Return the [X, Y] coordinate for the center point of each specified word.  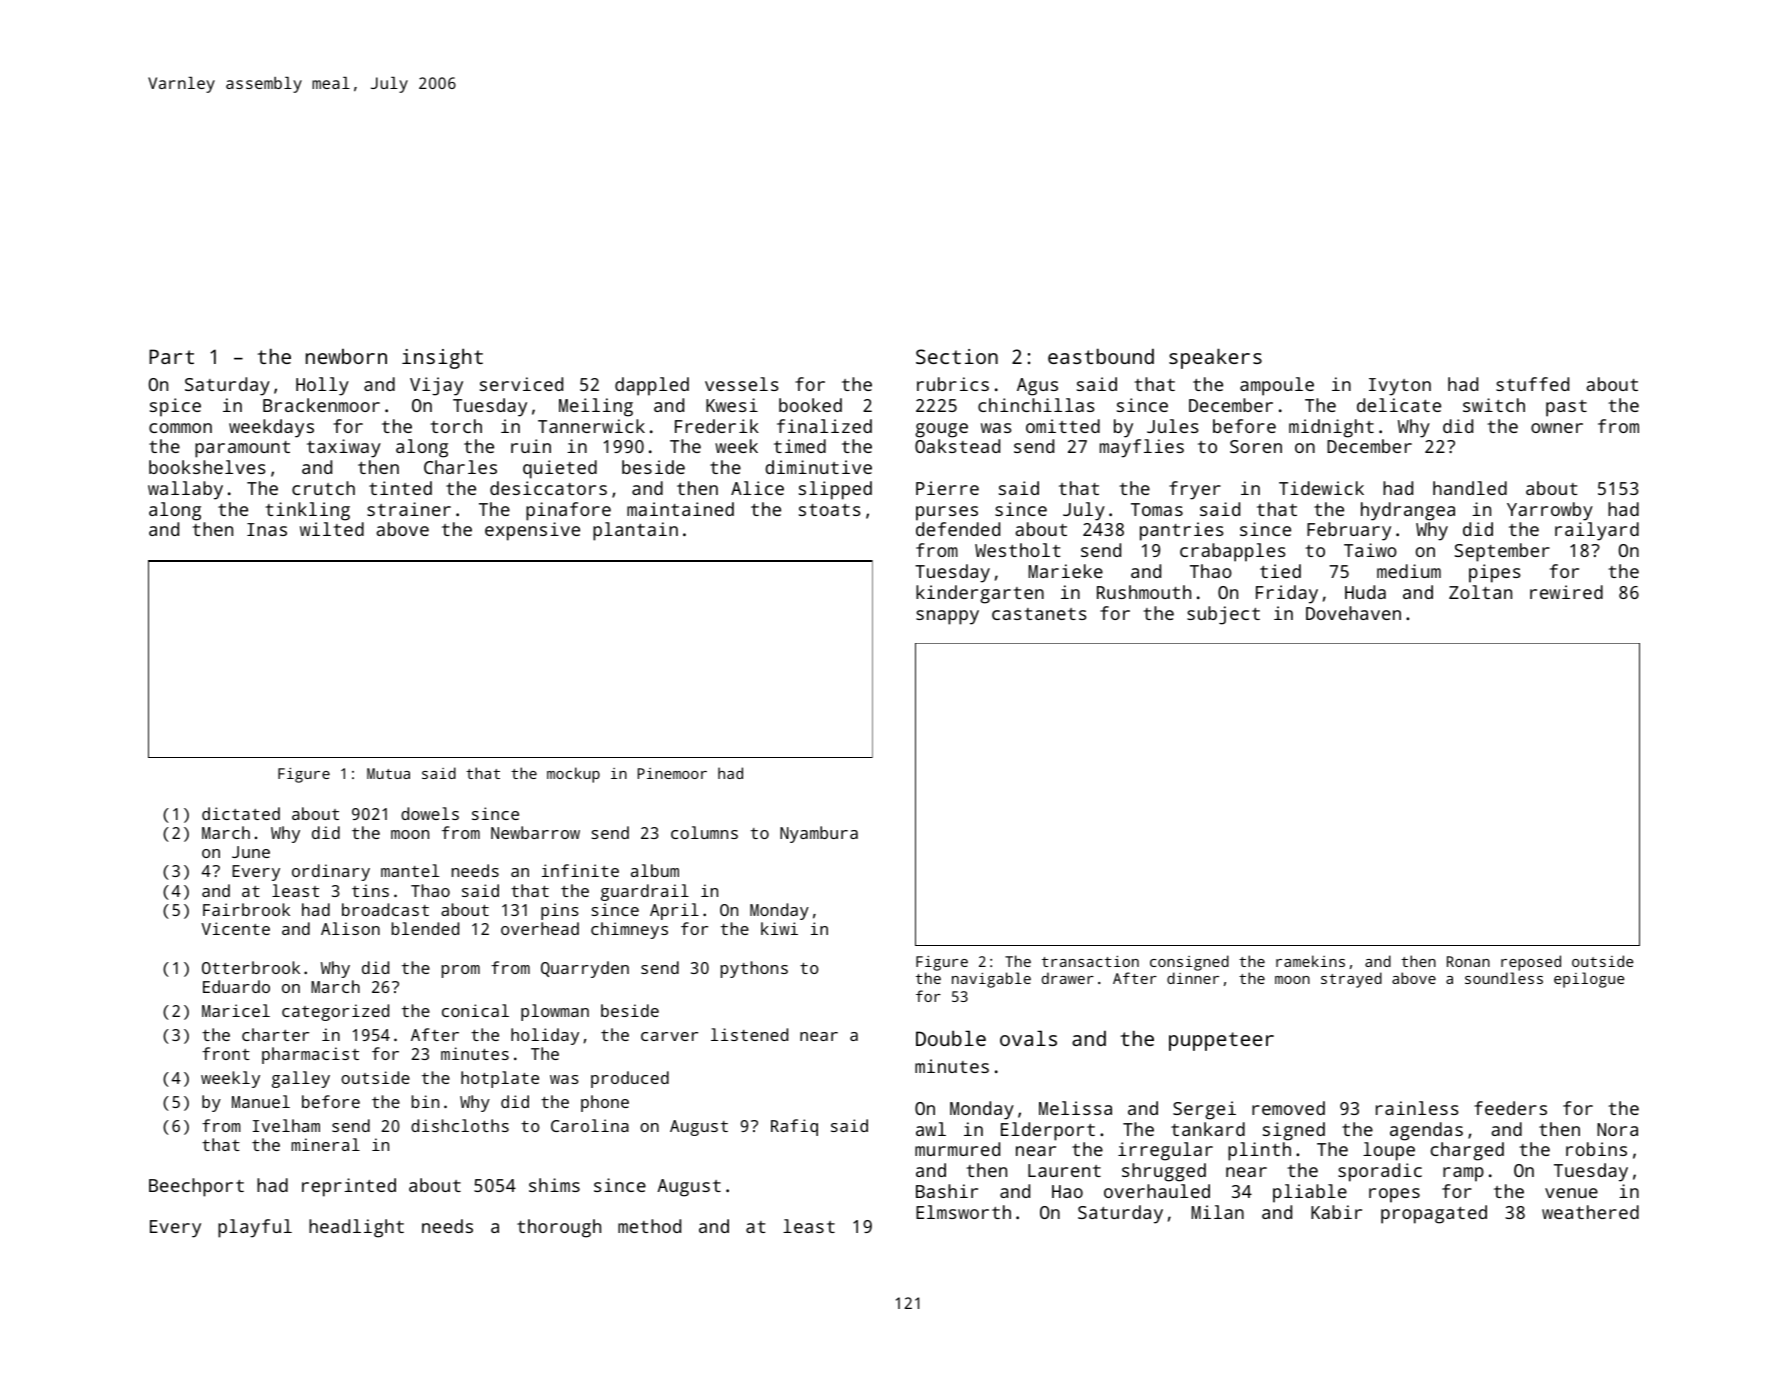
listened [749, 1034]
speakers [1215, 358]
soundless [1504, 978]
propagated [1434, 1214]
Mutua [388, 773]
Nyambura [819, 834]
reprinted [349, 1187]
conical [475, 1010]
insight [442, 358]
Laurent [1064, 1170]
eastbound [1101, 356]
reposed [1531, 963]
